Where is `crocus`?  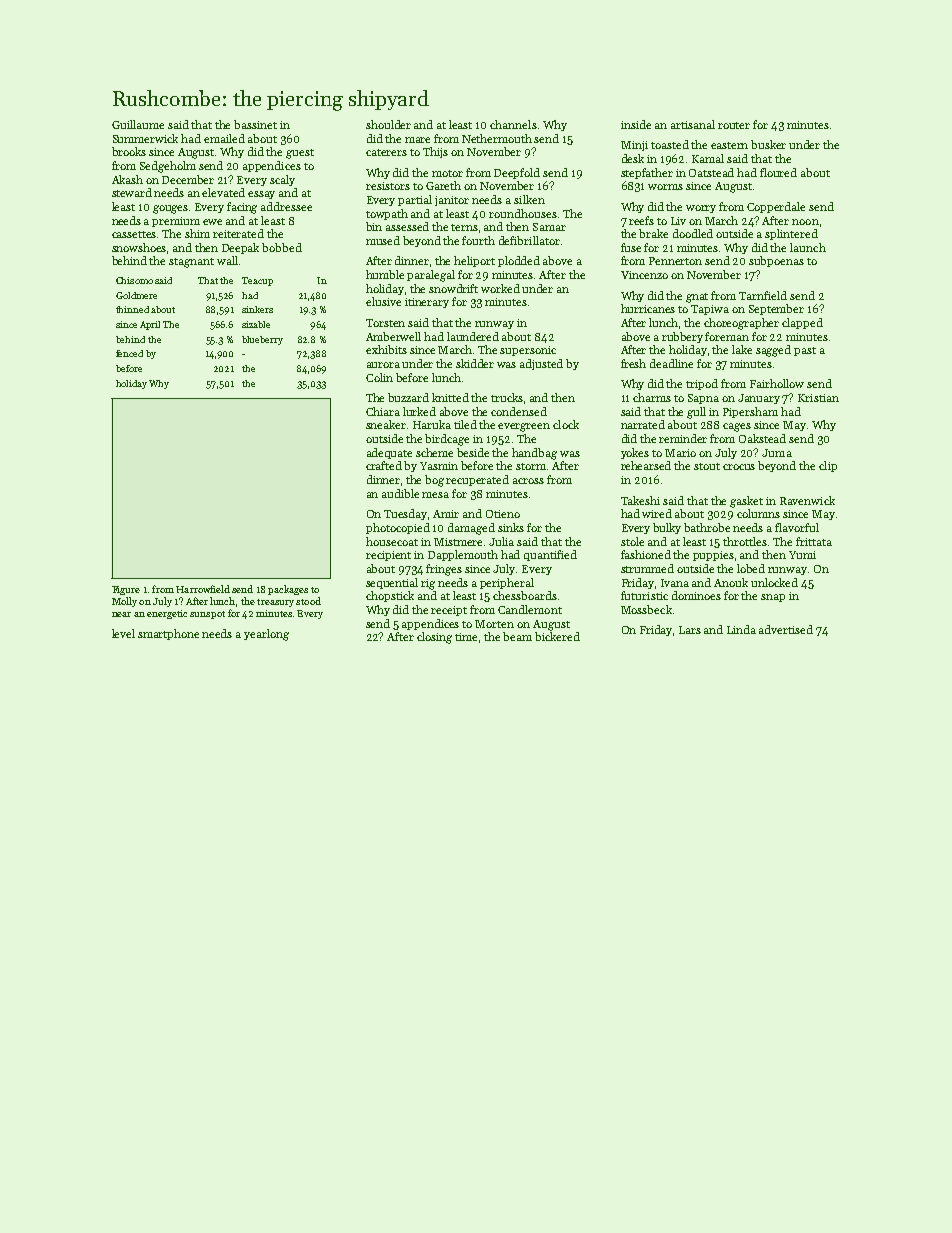
crocus is located at coordinates (739, 467).
